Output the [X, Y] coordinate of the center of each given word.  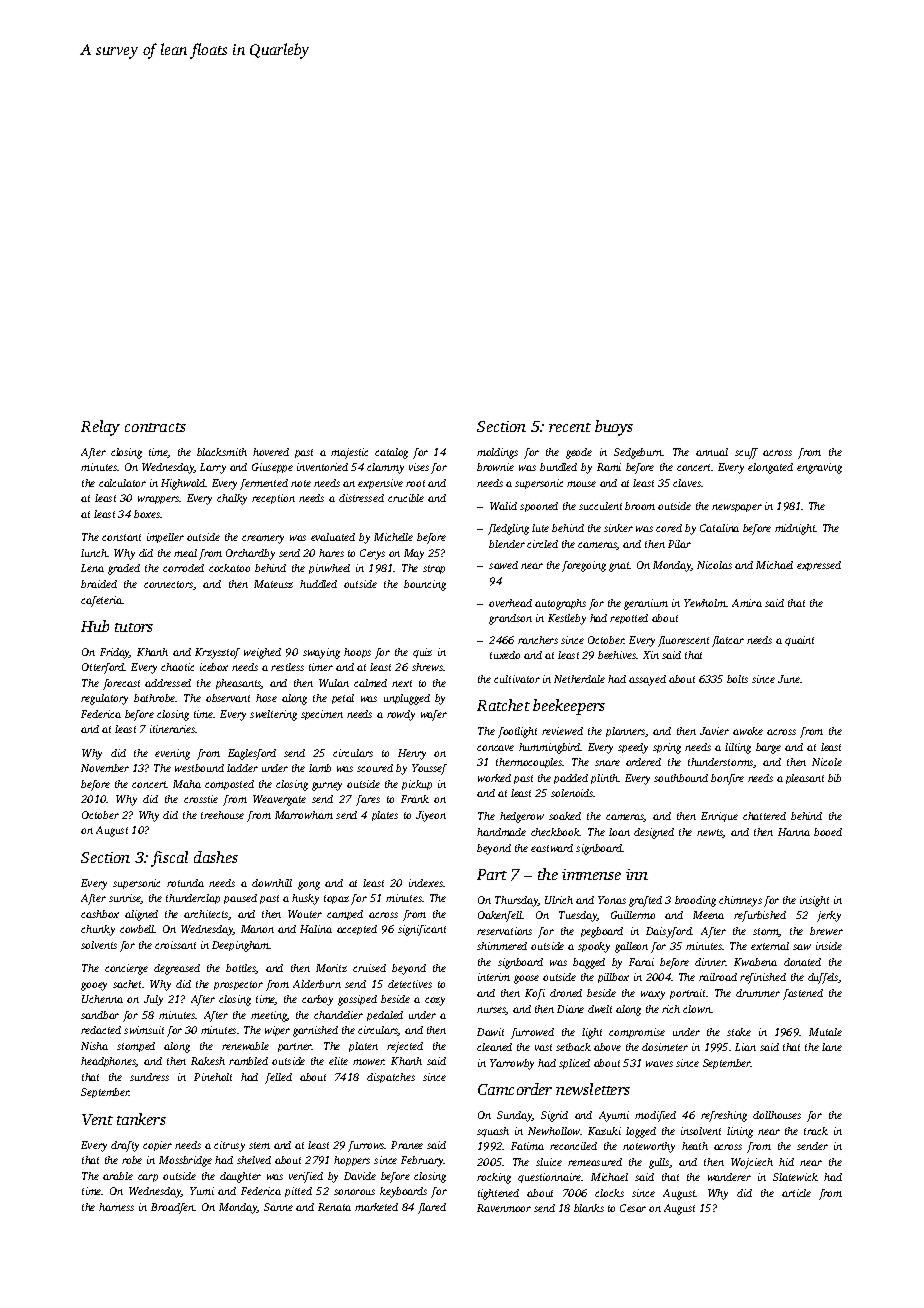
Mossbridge [185, 1161]
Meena [708, 915]
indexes [426, 883]
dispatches [391, 1078]
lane [832, 1047]
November [105, 768]
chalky [232, 499]
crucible [406, 498]
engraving [819, 468]
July [153, 1000]
